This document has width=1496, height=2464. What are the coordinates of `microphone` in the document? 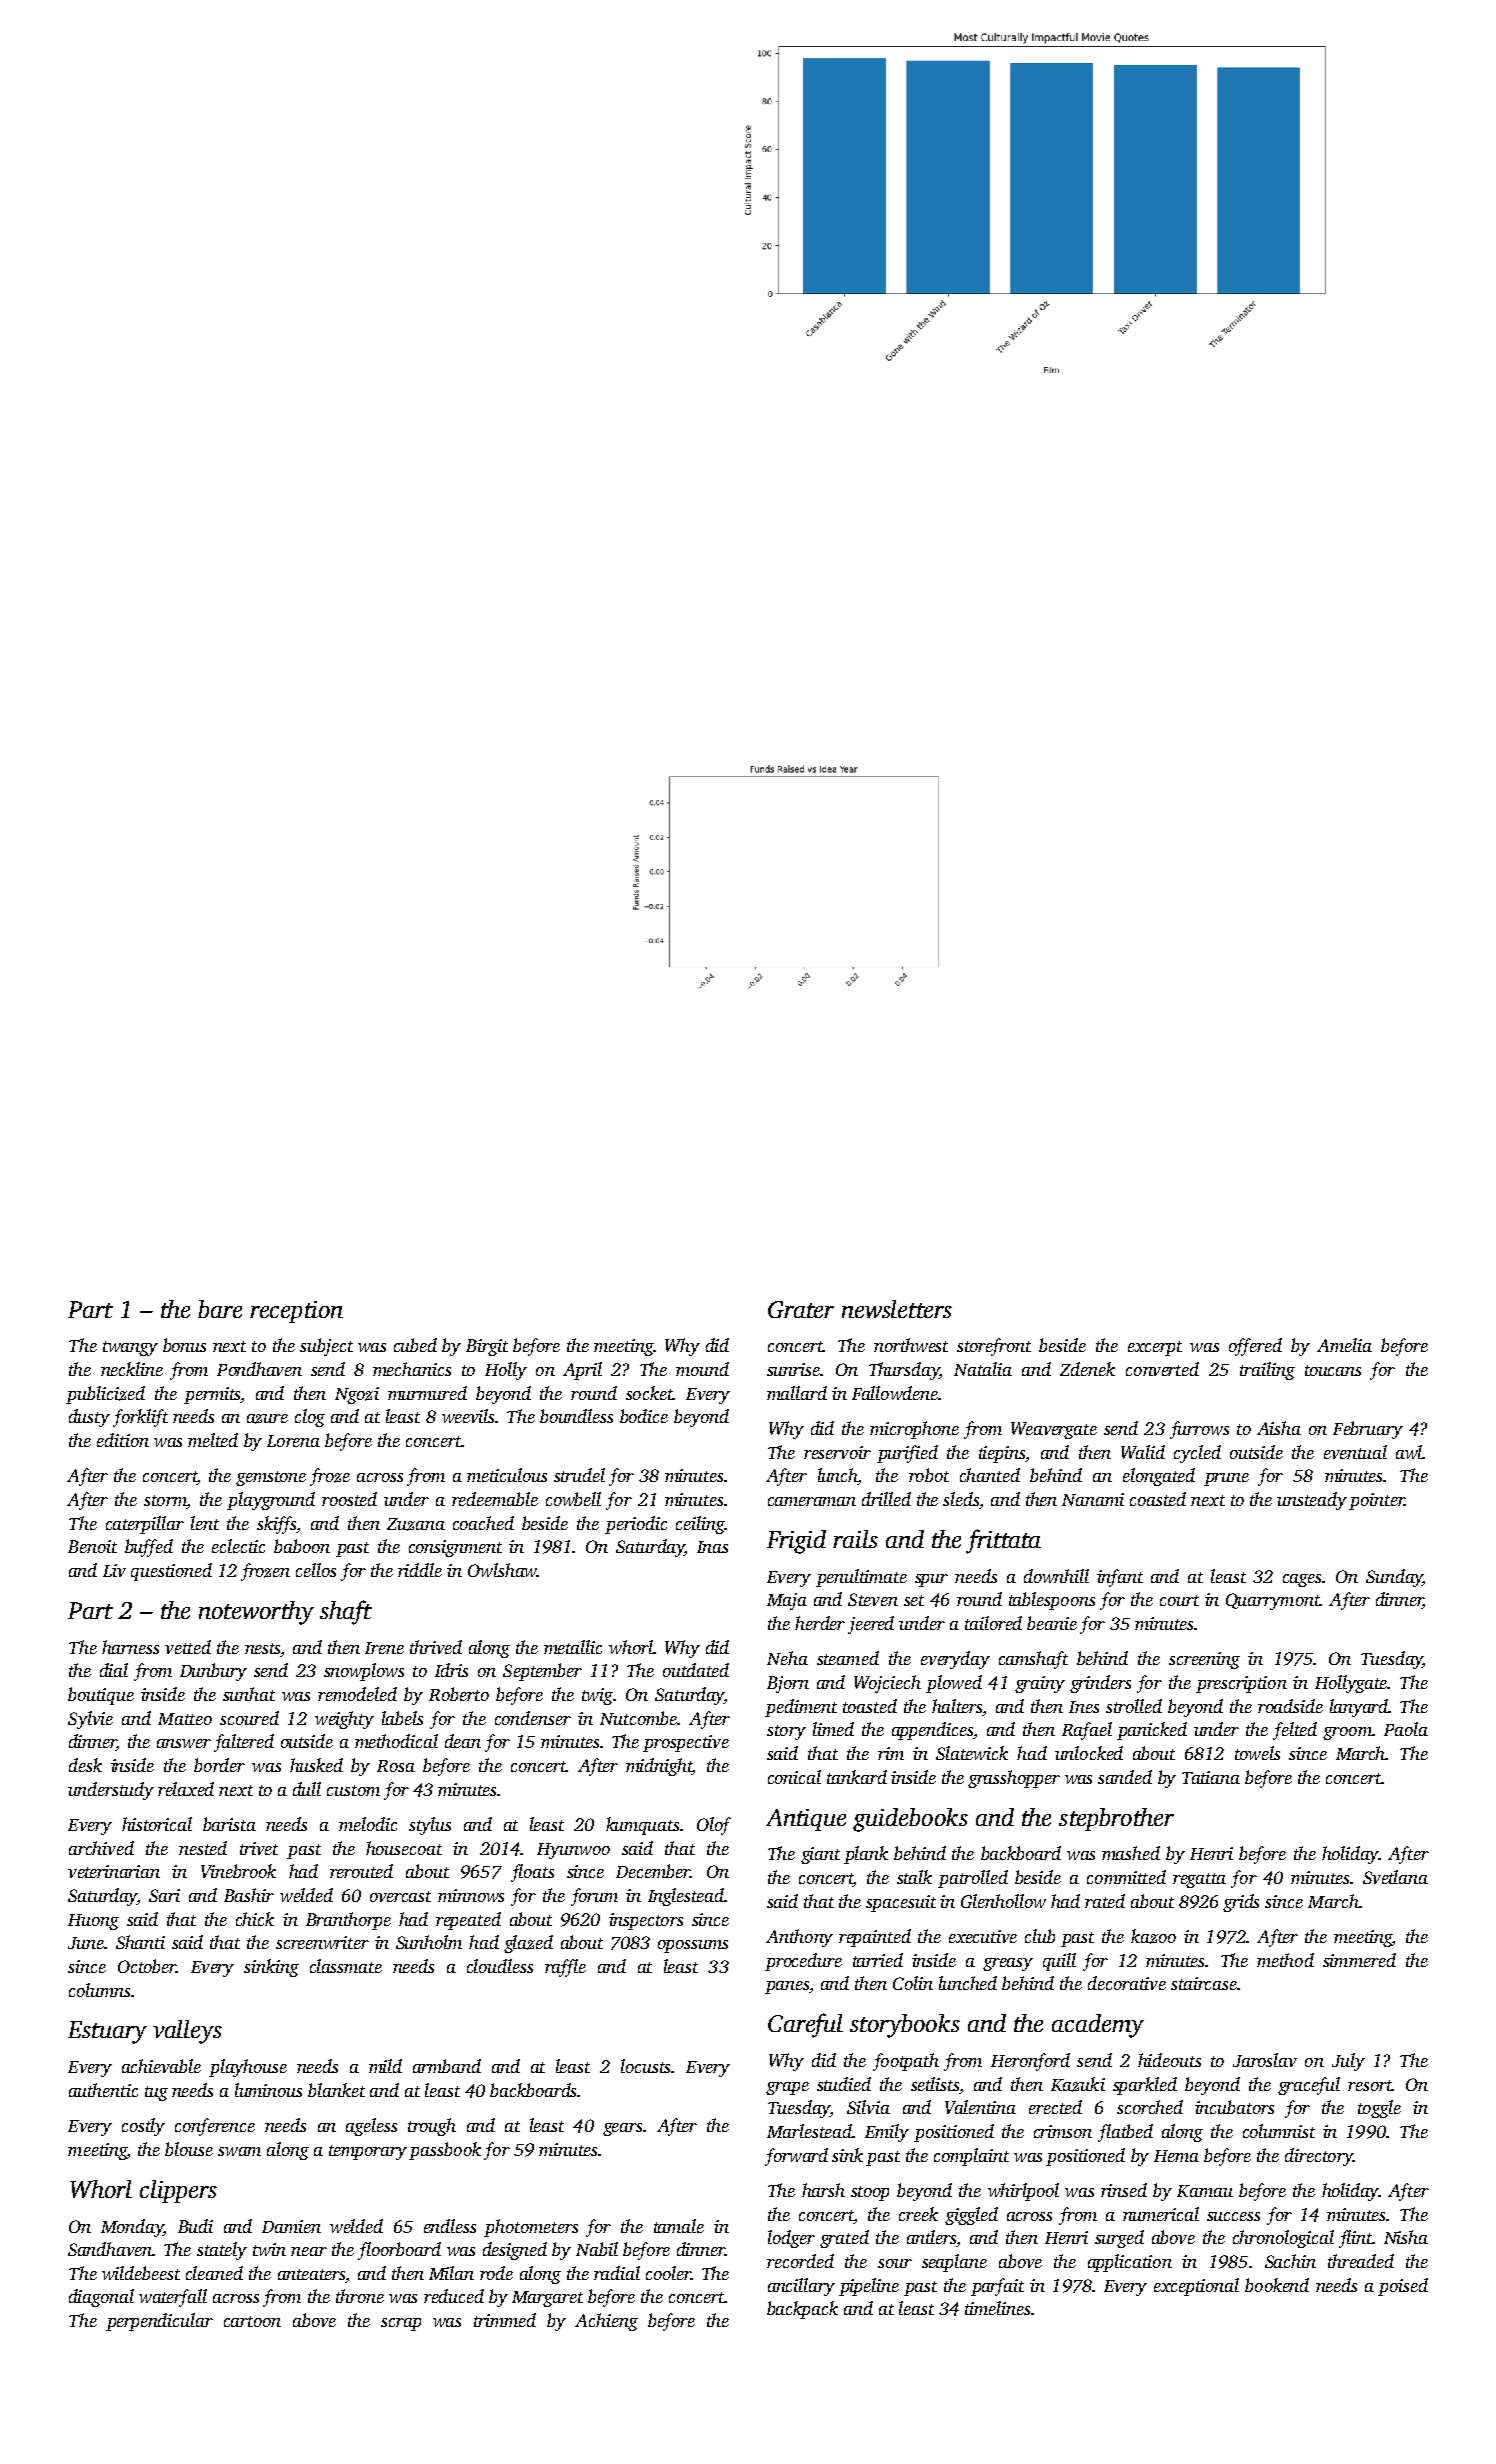 It's located at (914, 1430).
